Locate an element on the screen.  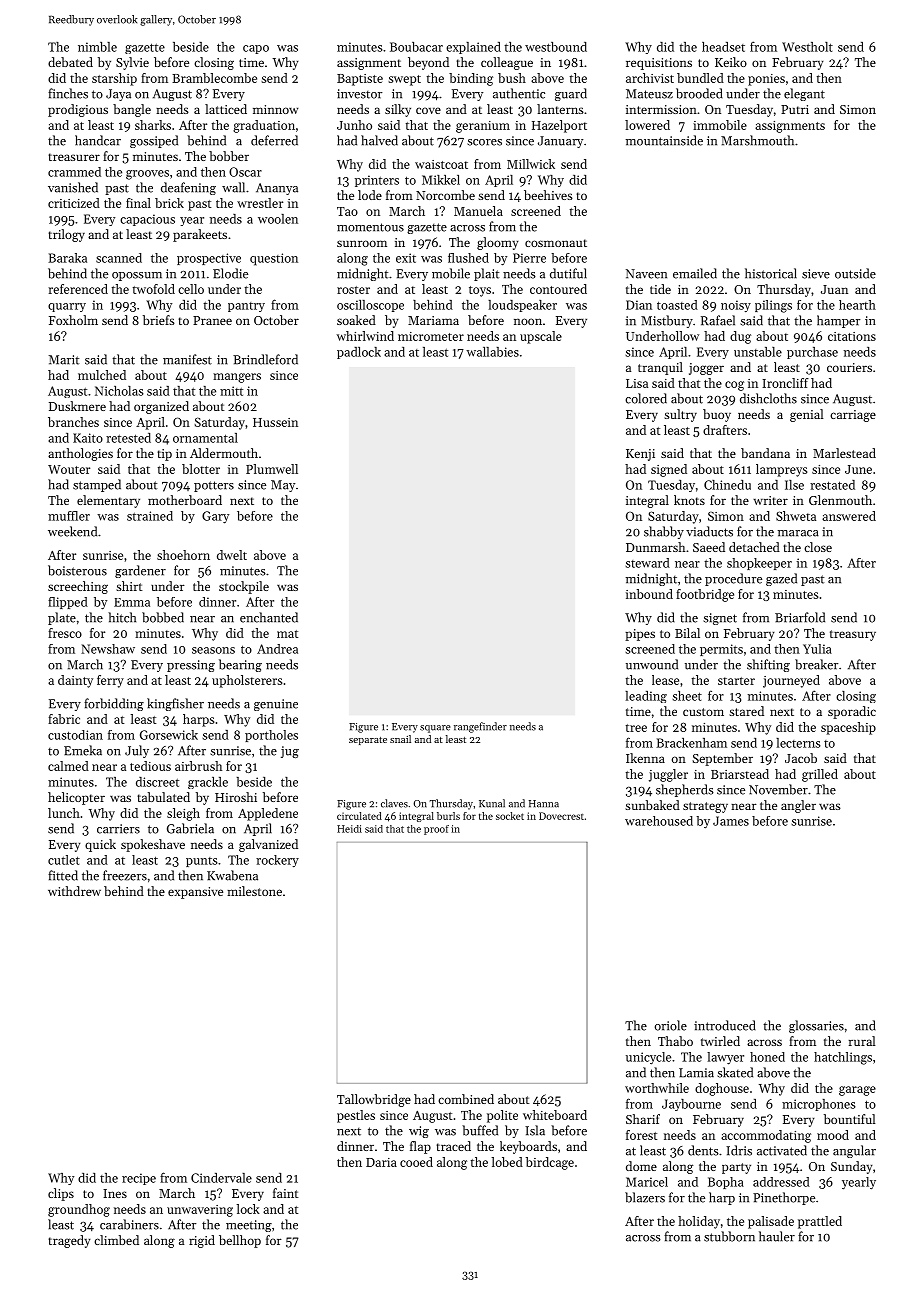
binding is located at coordinates (471, 79).
